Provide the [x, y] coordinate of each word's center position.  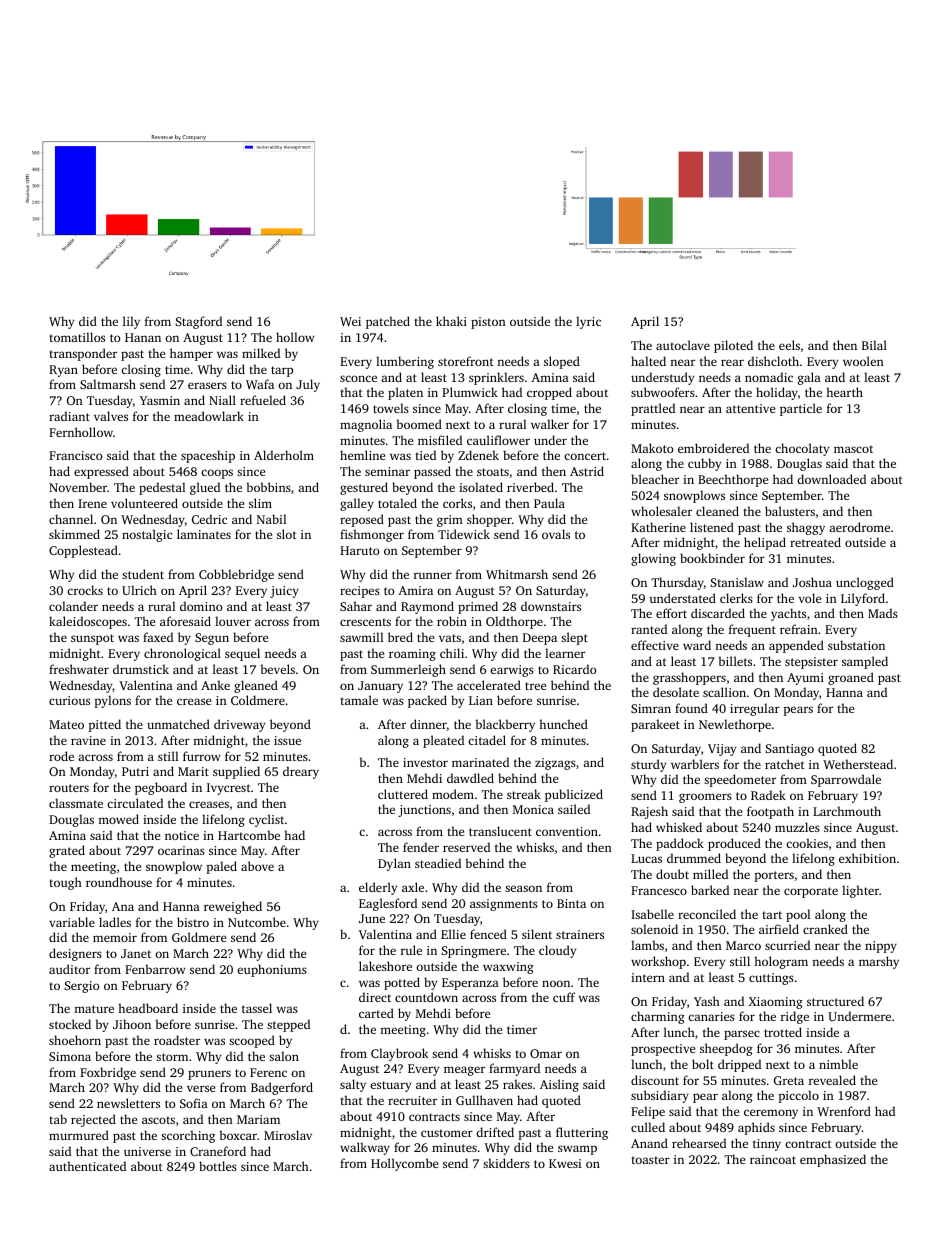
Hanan [143, 337]
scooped [252, 1041]
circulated [135, 803]
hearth [844, 392]
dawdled [470, 778]
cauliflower [498, 440]
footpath [770, 812]
